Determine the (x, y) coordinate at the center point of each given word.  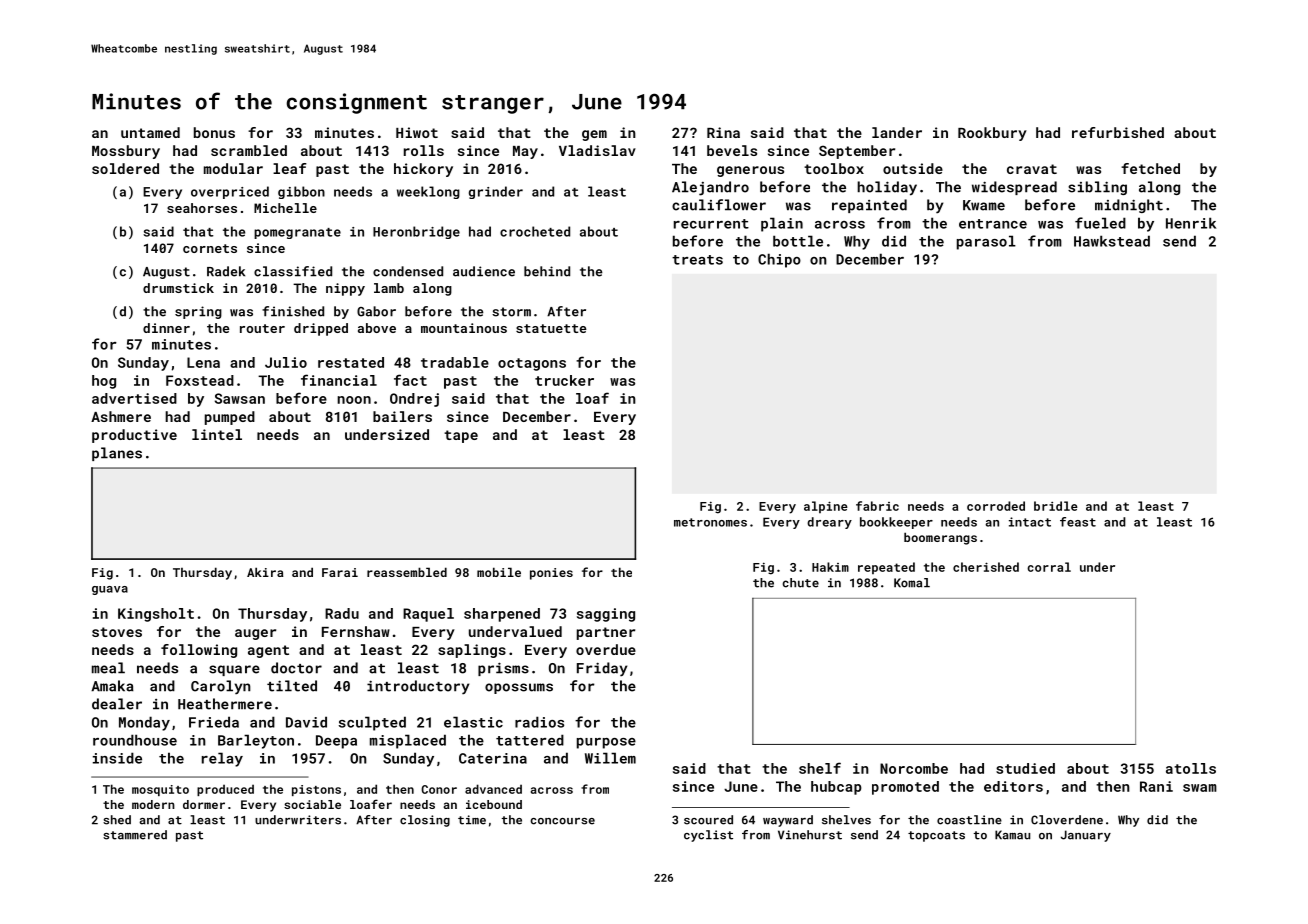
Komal (912, 583)
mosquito (160, 790)
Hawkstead (1112, 241)
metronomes (710, 522)
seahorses (202, 208)
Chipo (779, 260)
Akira (265, 572)
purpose (606, 743)
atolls (1191, 768)
